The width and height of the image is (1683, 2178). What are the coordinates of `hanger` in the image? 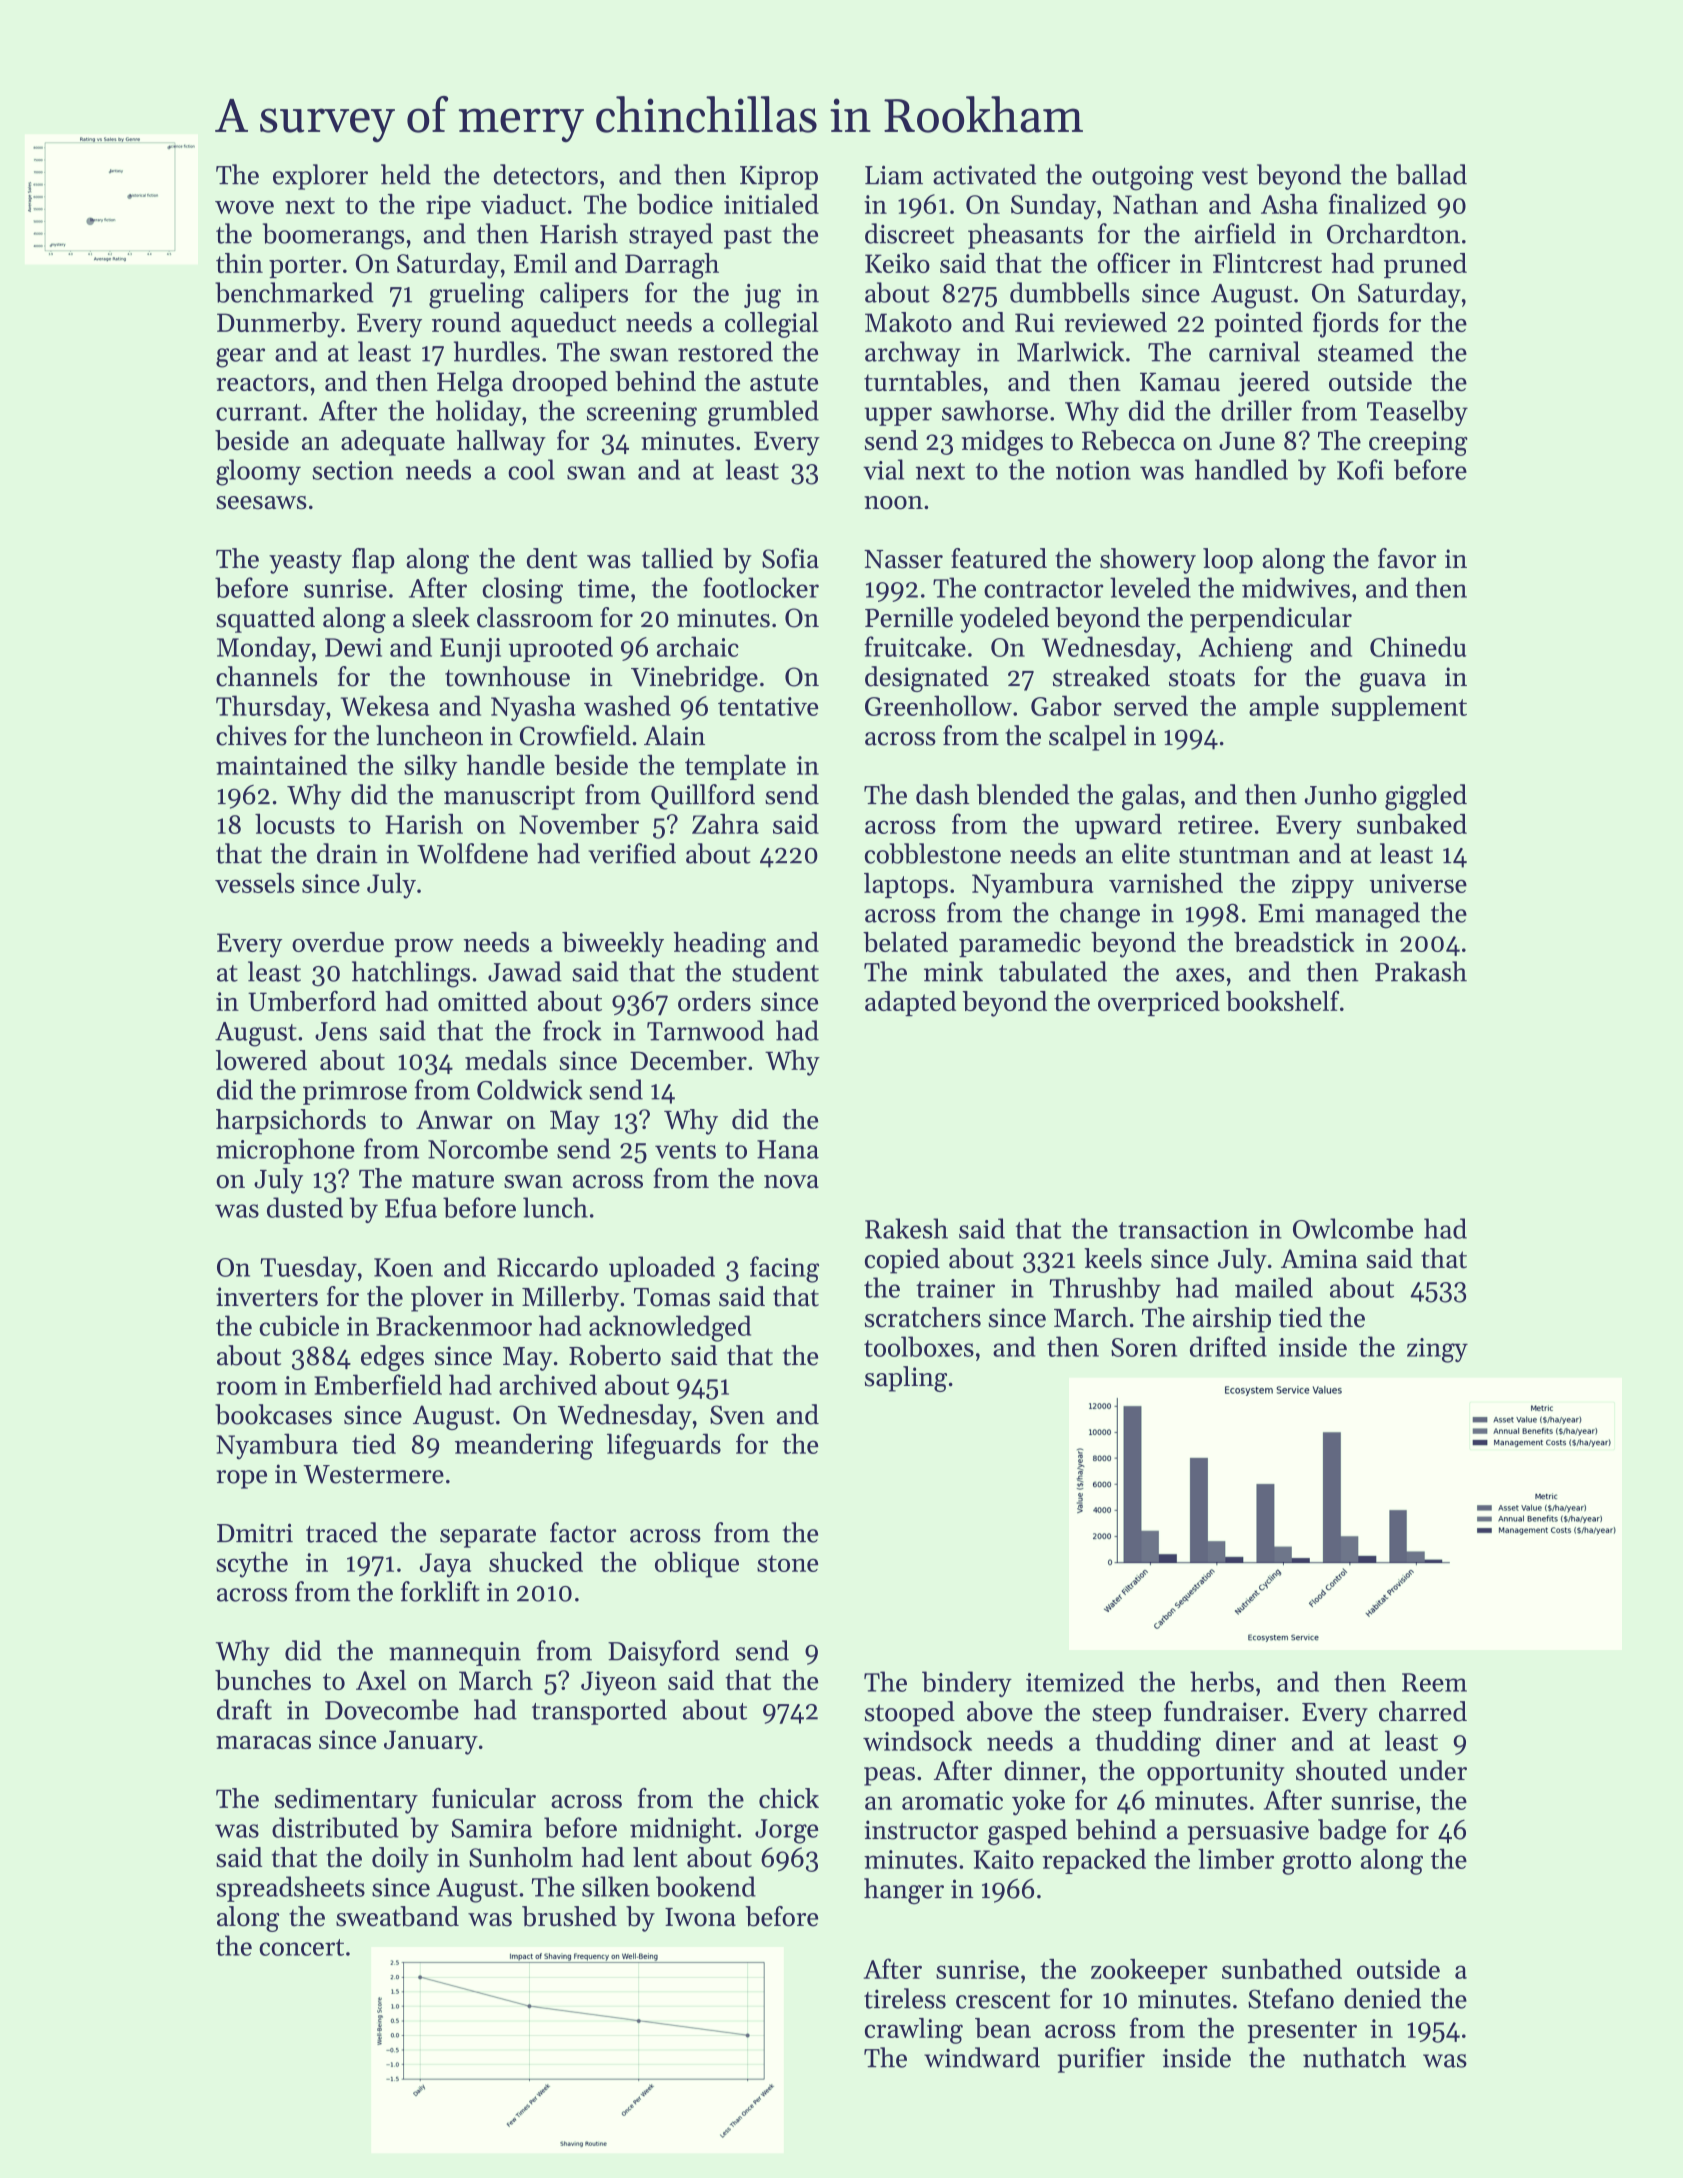 It's located at (904, 1891).
